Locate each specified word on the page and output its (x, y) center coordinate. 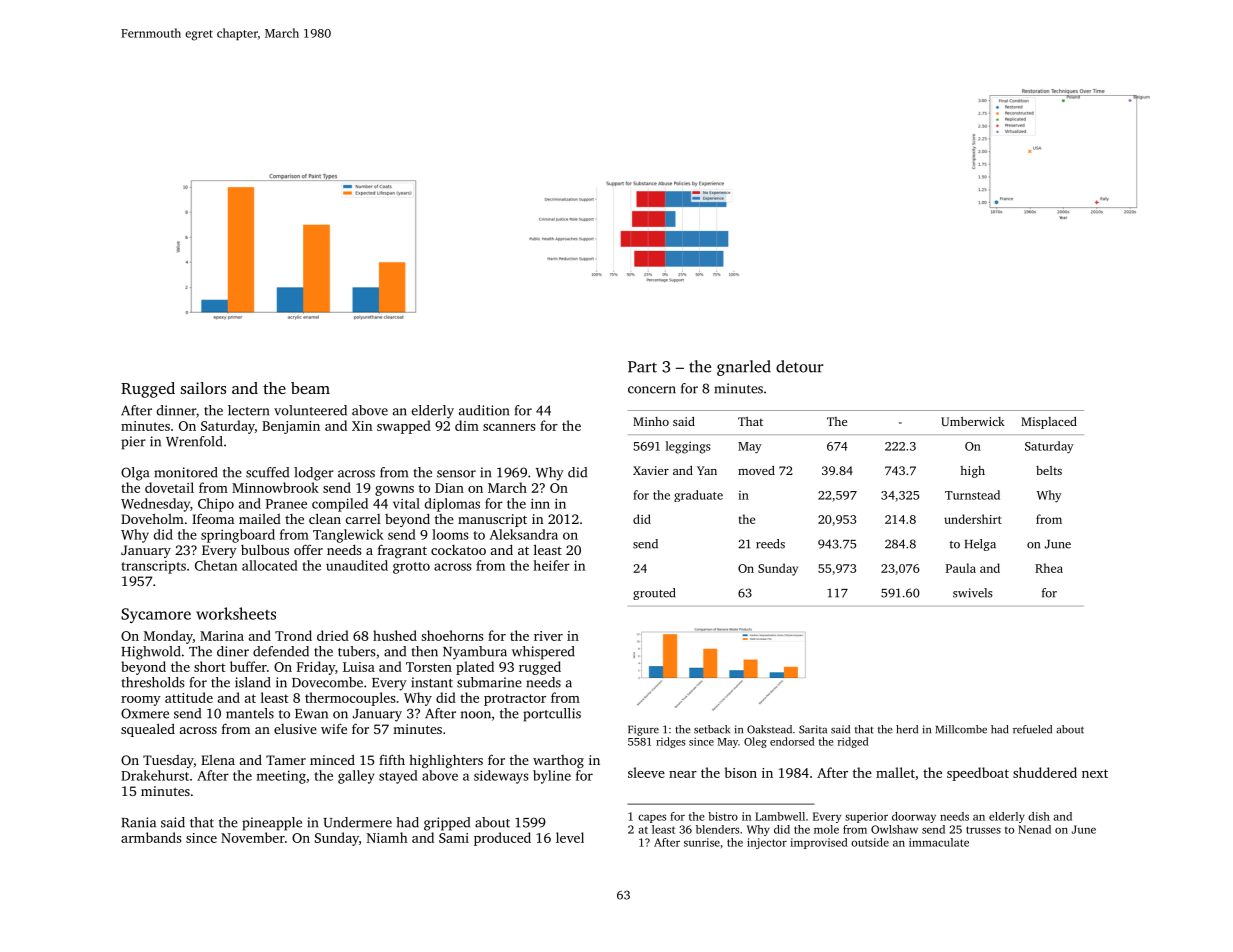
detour (800, 366)
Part (642, 367)
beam (310, 388)
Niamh (387, 837)
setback (712, 729)
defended (281, 651)
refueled (1032, 729)
